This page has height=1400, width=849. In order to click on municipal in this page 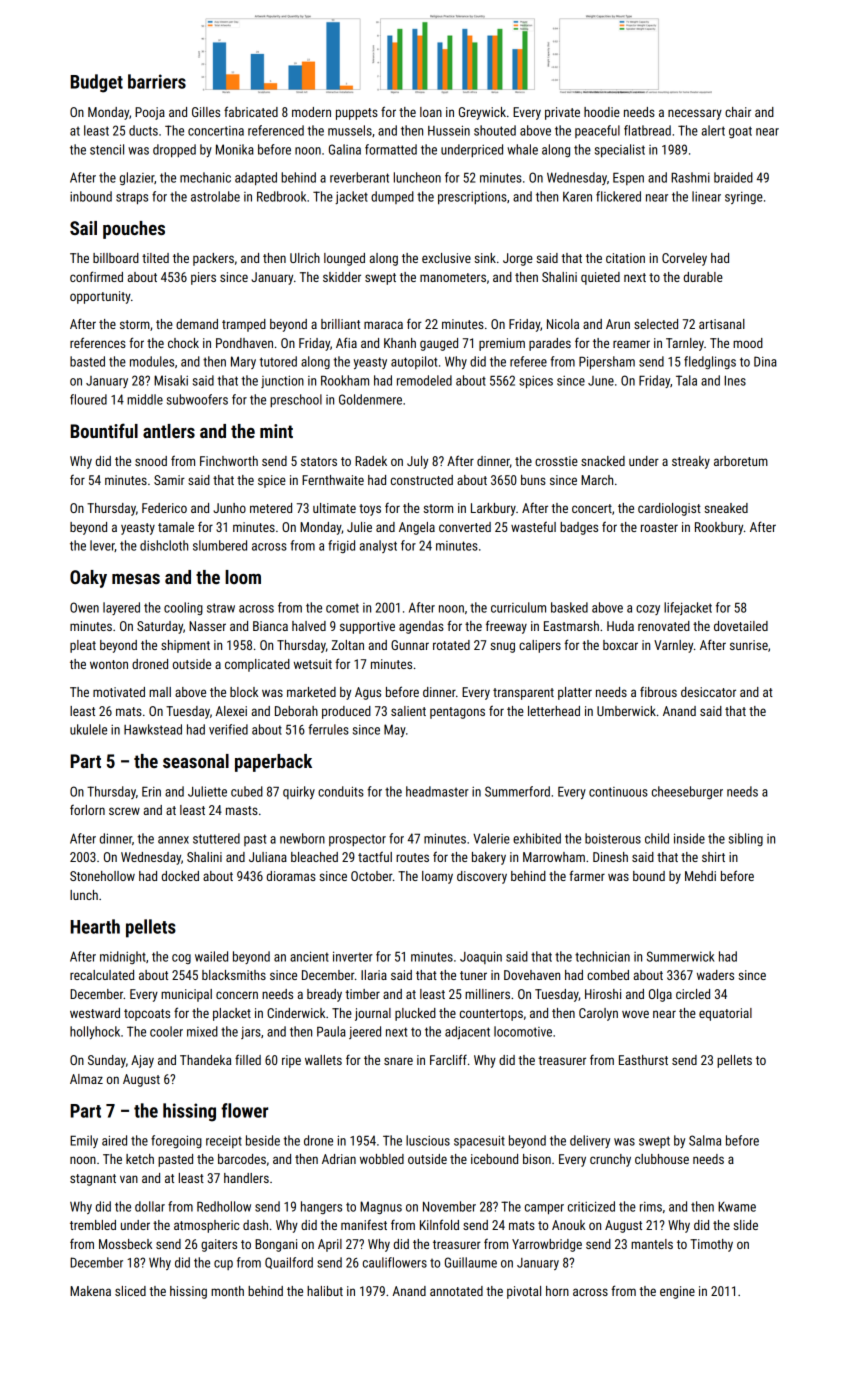, I will do `click(186, 995)`.
